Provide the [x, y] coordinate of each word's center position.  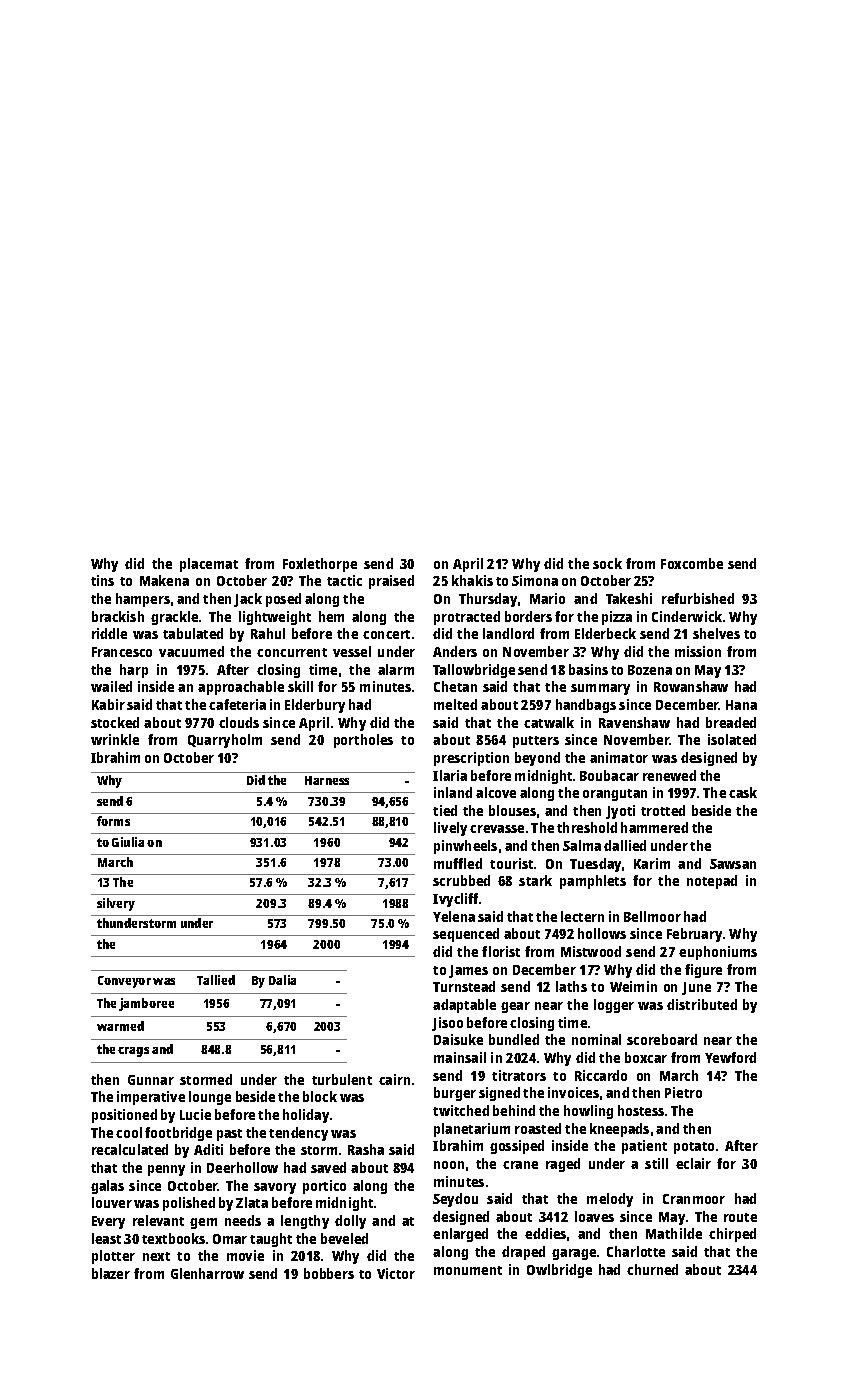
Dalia [282, 980]
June [696, 988]
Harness [327, 780]
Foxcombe [692, 563]
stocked [115, 722]
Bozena [650, 670]
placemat [209, 565]
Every [108, 1222]
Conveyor [124, 982]
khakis [472, 580]
